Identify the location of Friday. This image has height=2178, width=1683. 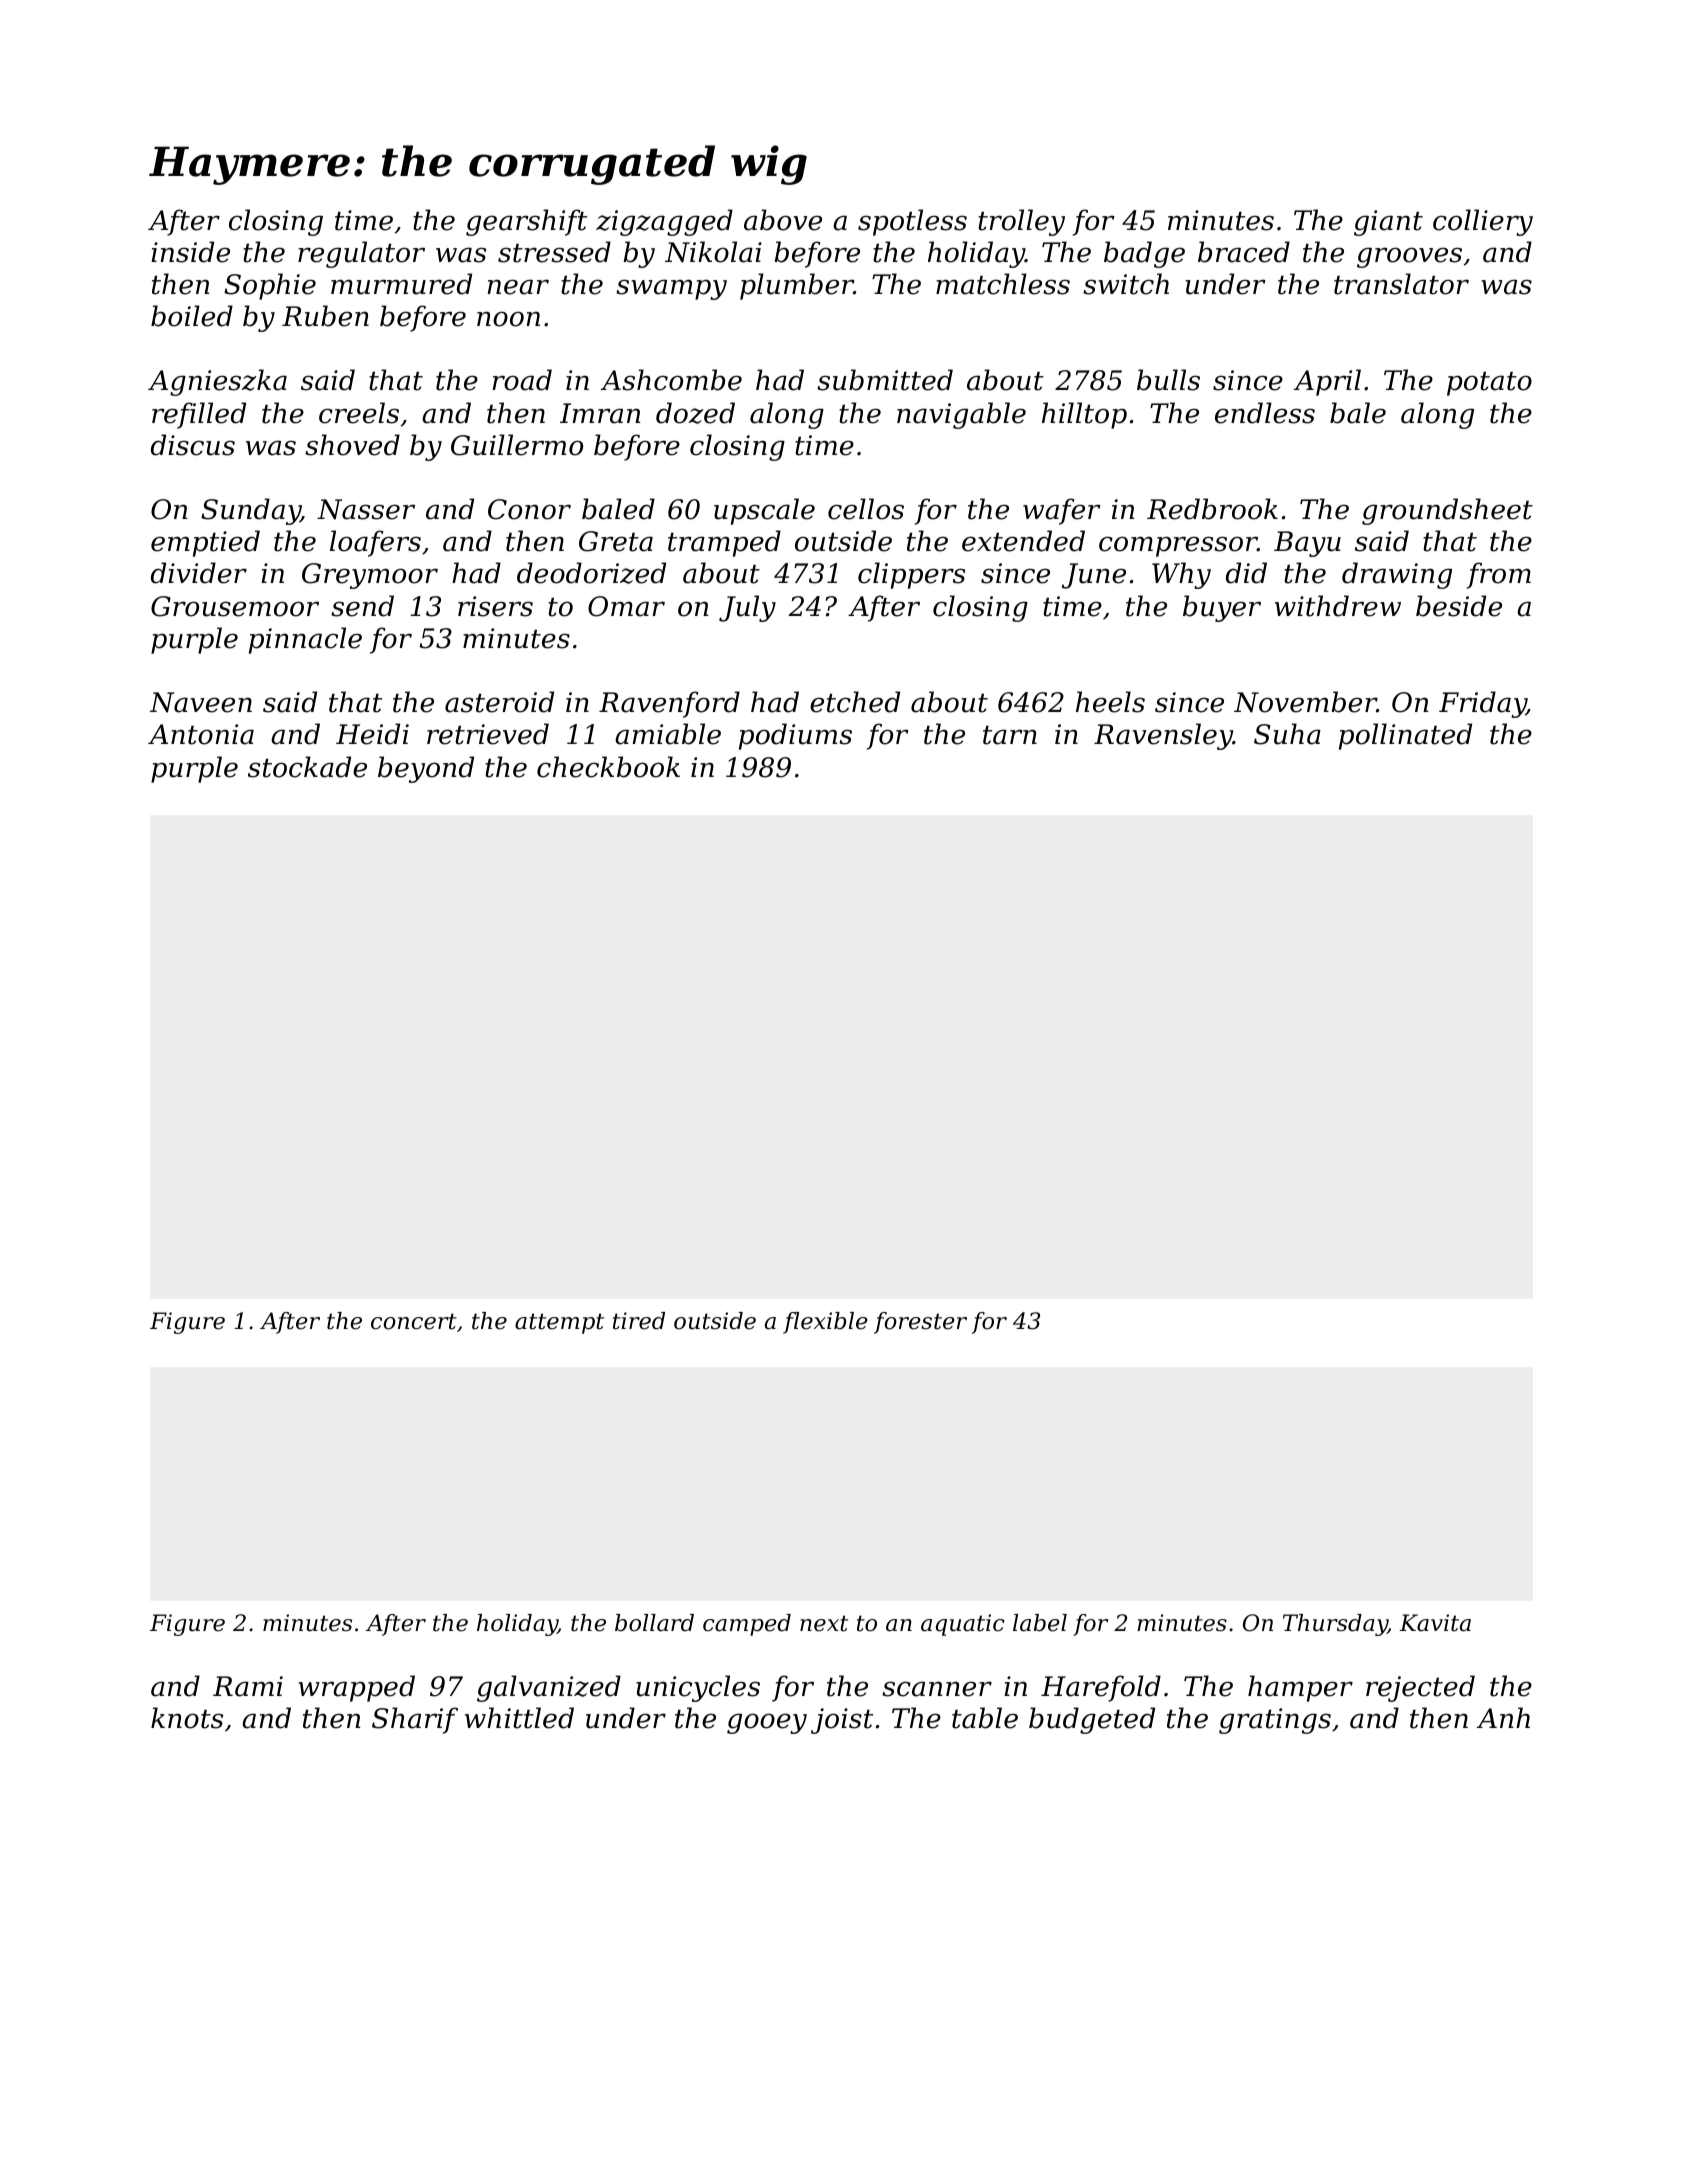
(1482, 704).
